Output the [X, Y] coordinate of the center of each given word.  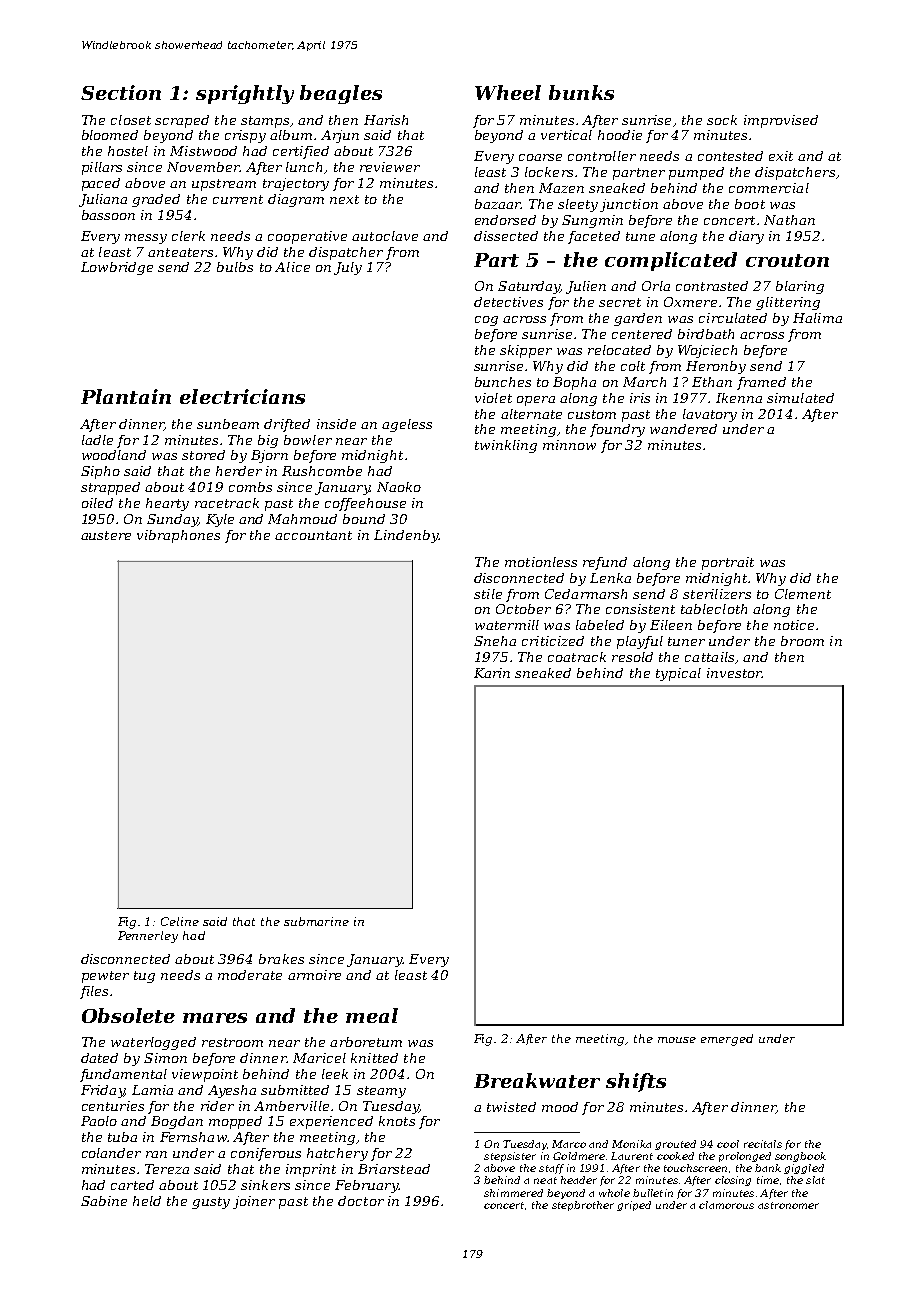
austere [106, 535]
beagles [341, 94]
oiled [97, 503]
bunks [581, 92]
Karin [492, 673]
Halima [817, 318]
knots [397, 1121]
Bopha [574, 383]
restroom [232, 1042]
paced [101, 184]
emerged [727, 1040]
